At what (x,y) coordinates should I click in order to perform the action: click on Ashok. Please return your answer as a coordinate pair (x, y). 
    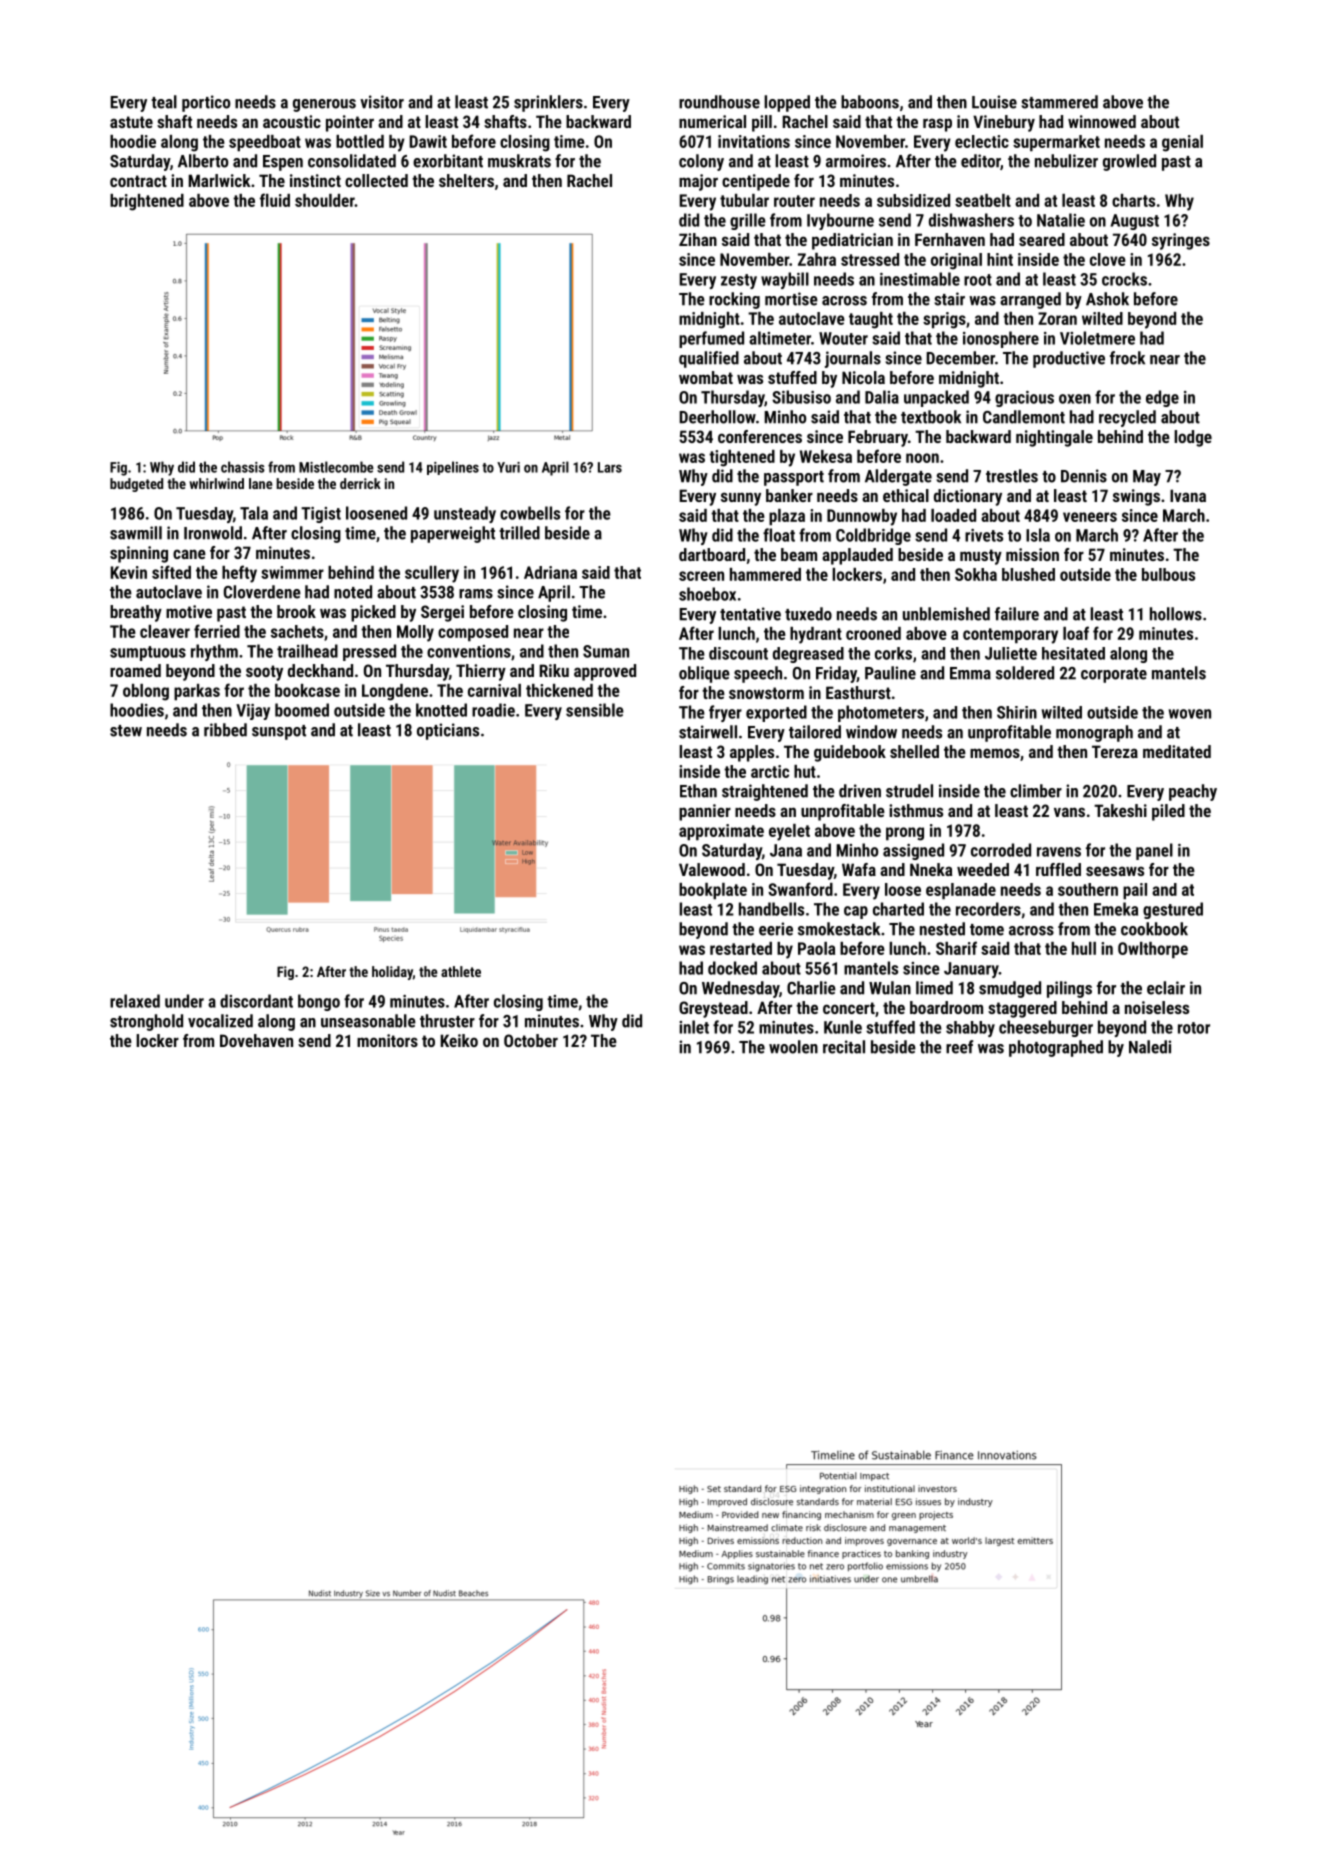
    Looking at the image, I should click on (1107, 299).
